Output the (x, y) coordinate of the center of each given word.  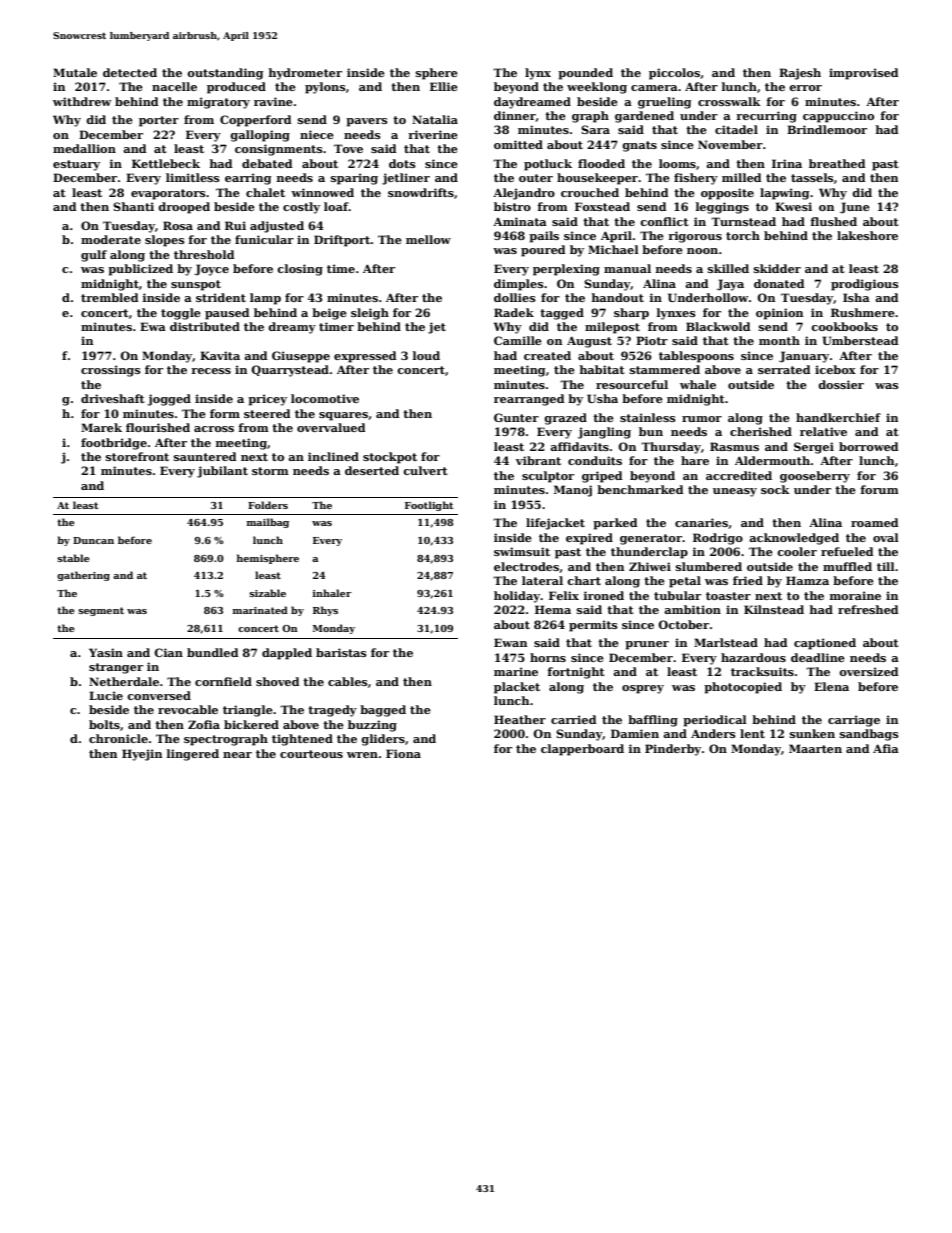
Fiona (403, 753)
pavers (367, 122)
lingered (193, 755)
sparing (354, 179)
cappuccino (838, 117)
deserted (372, 470)
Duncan (93, 540)
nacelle (174, 86)
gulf (94, 256)
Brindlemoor (827, 129)
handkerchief (838, 417)
